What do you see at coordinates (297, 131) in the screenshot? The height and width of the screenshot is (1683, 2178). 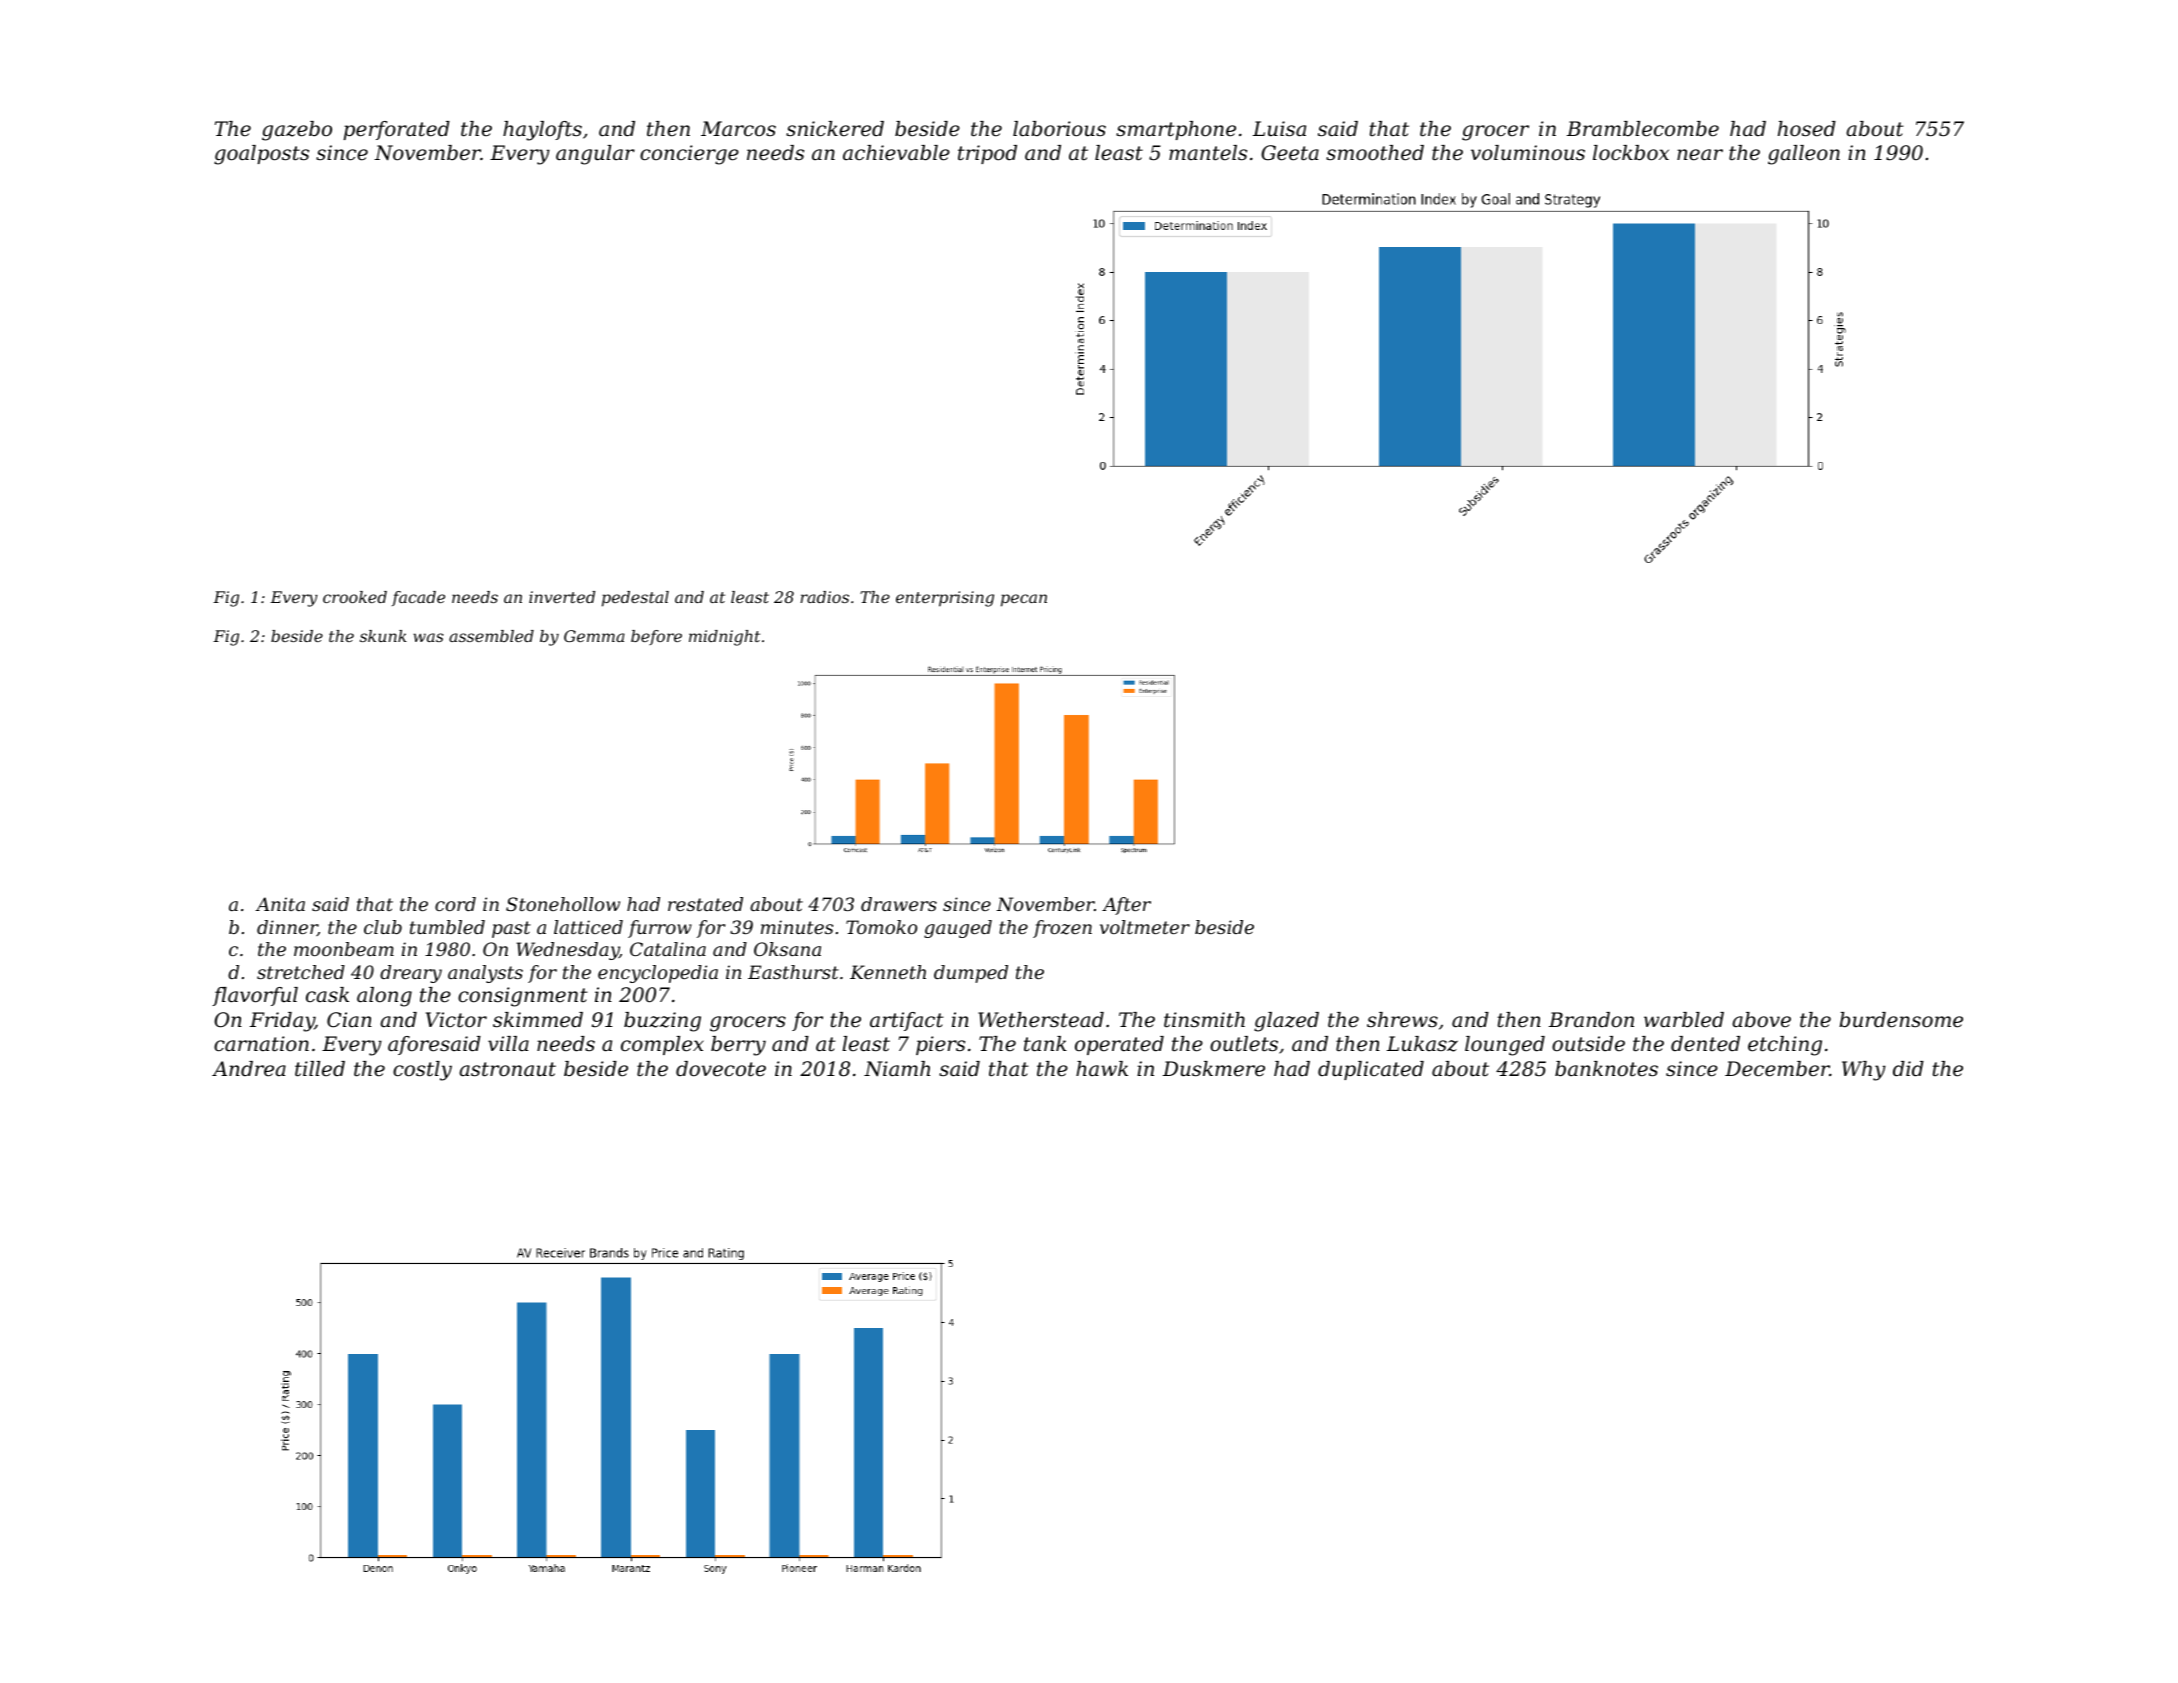 I see `gazebo` at bounding box center [297, 131].
